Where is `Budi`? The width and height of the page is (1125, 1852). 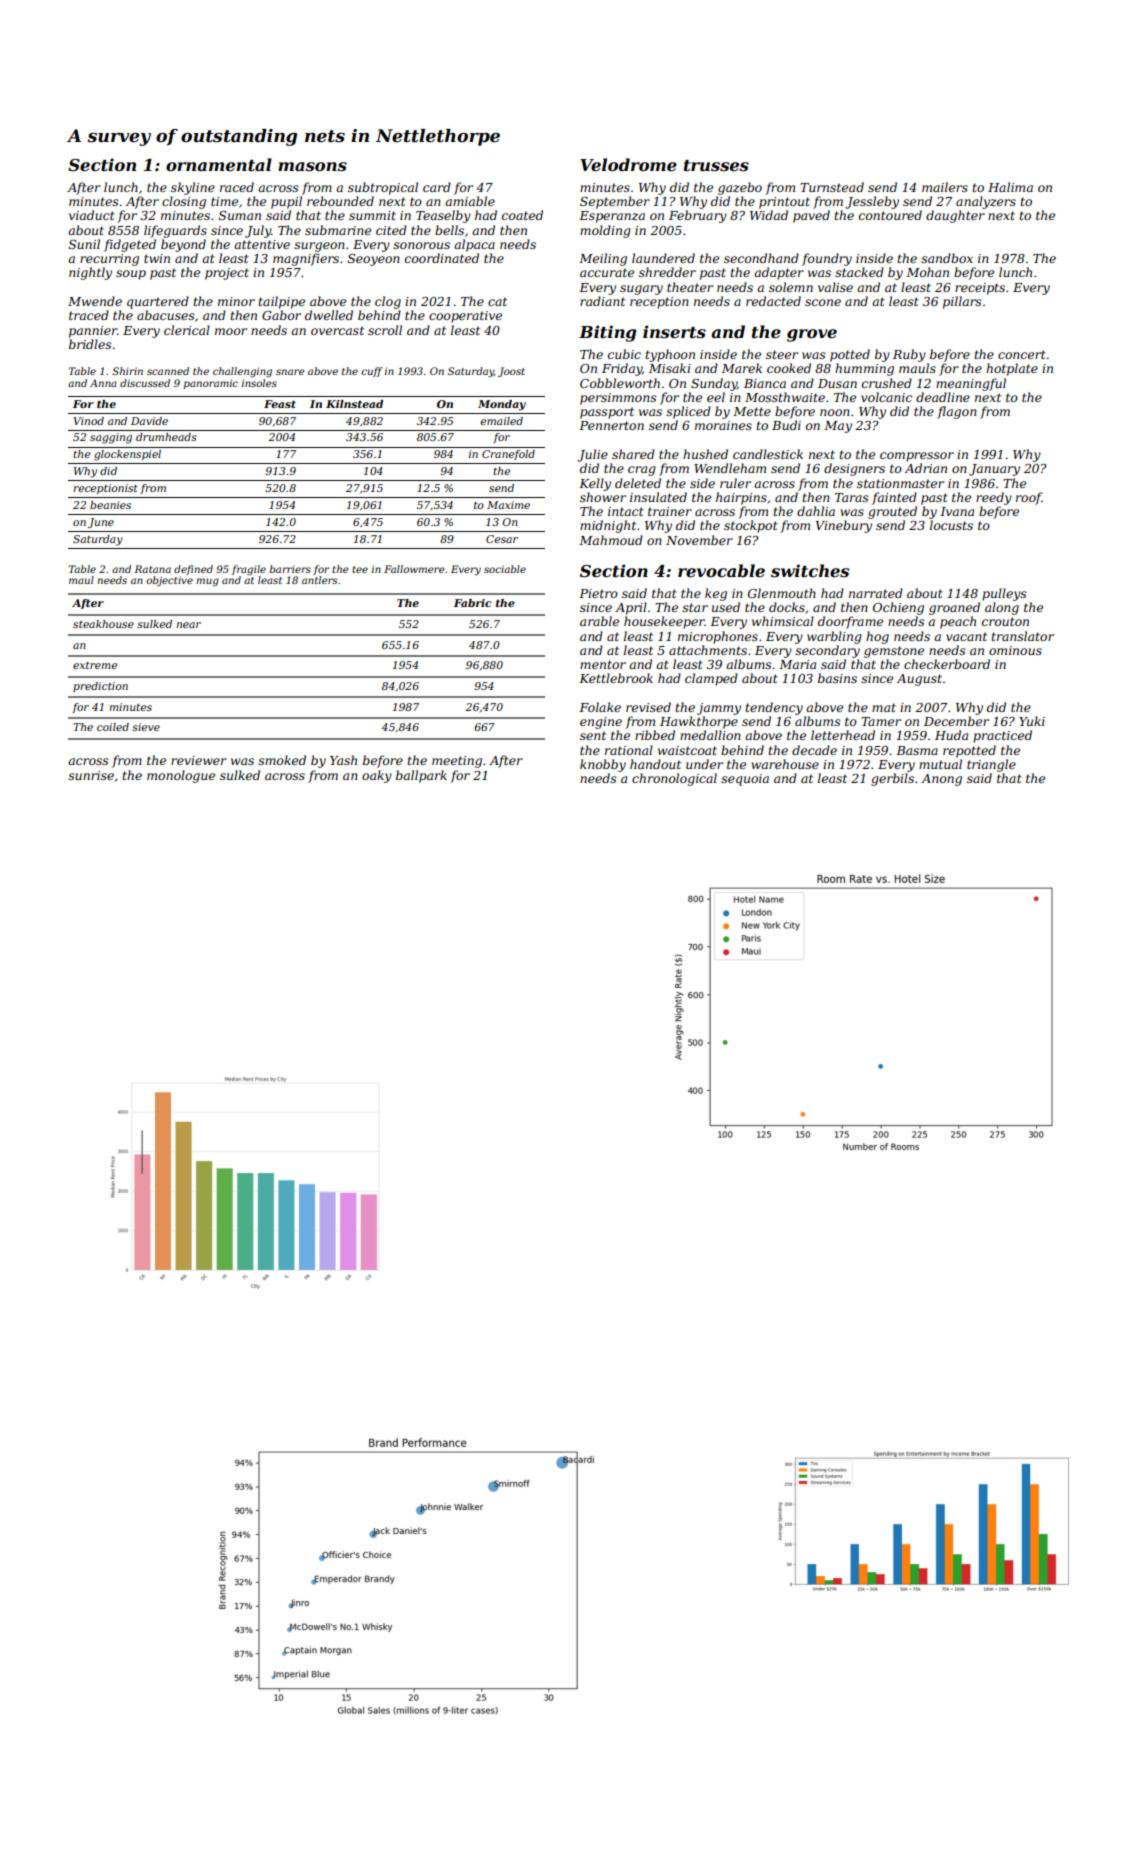 Budi is located at coordinates (786, 425).
